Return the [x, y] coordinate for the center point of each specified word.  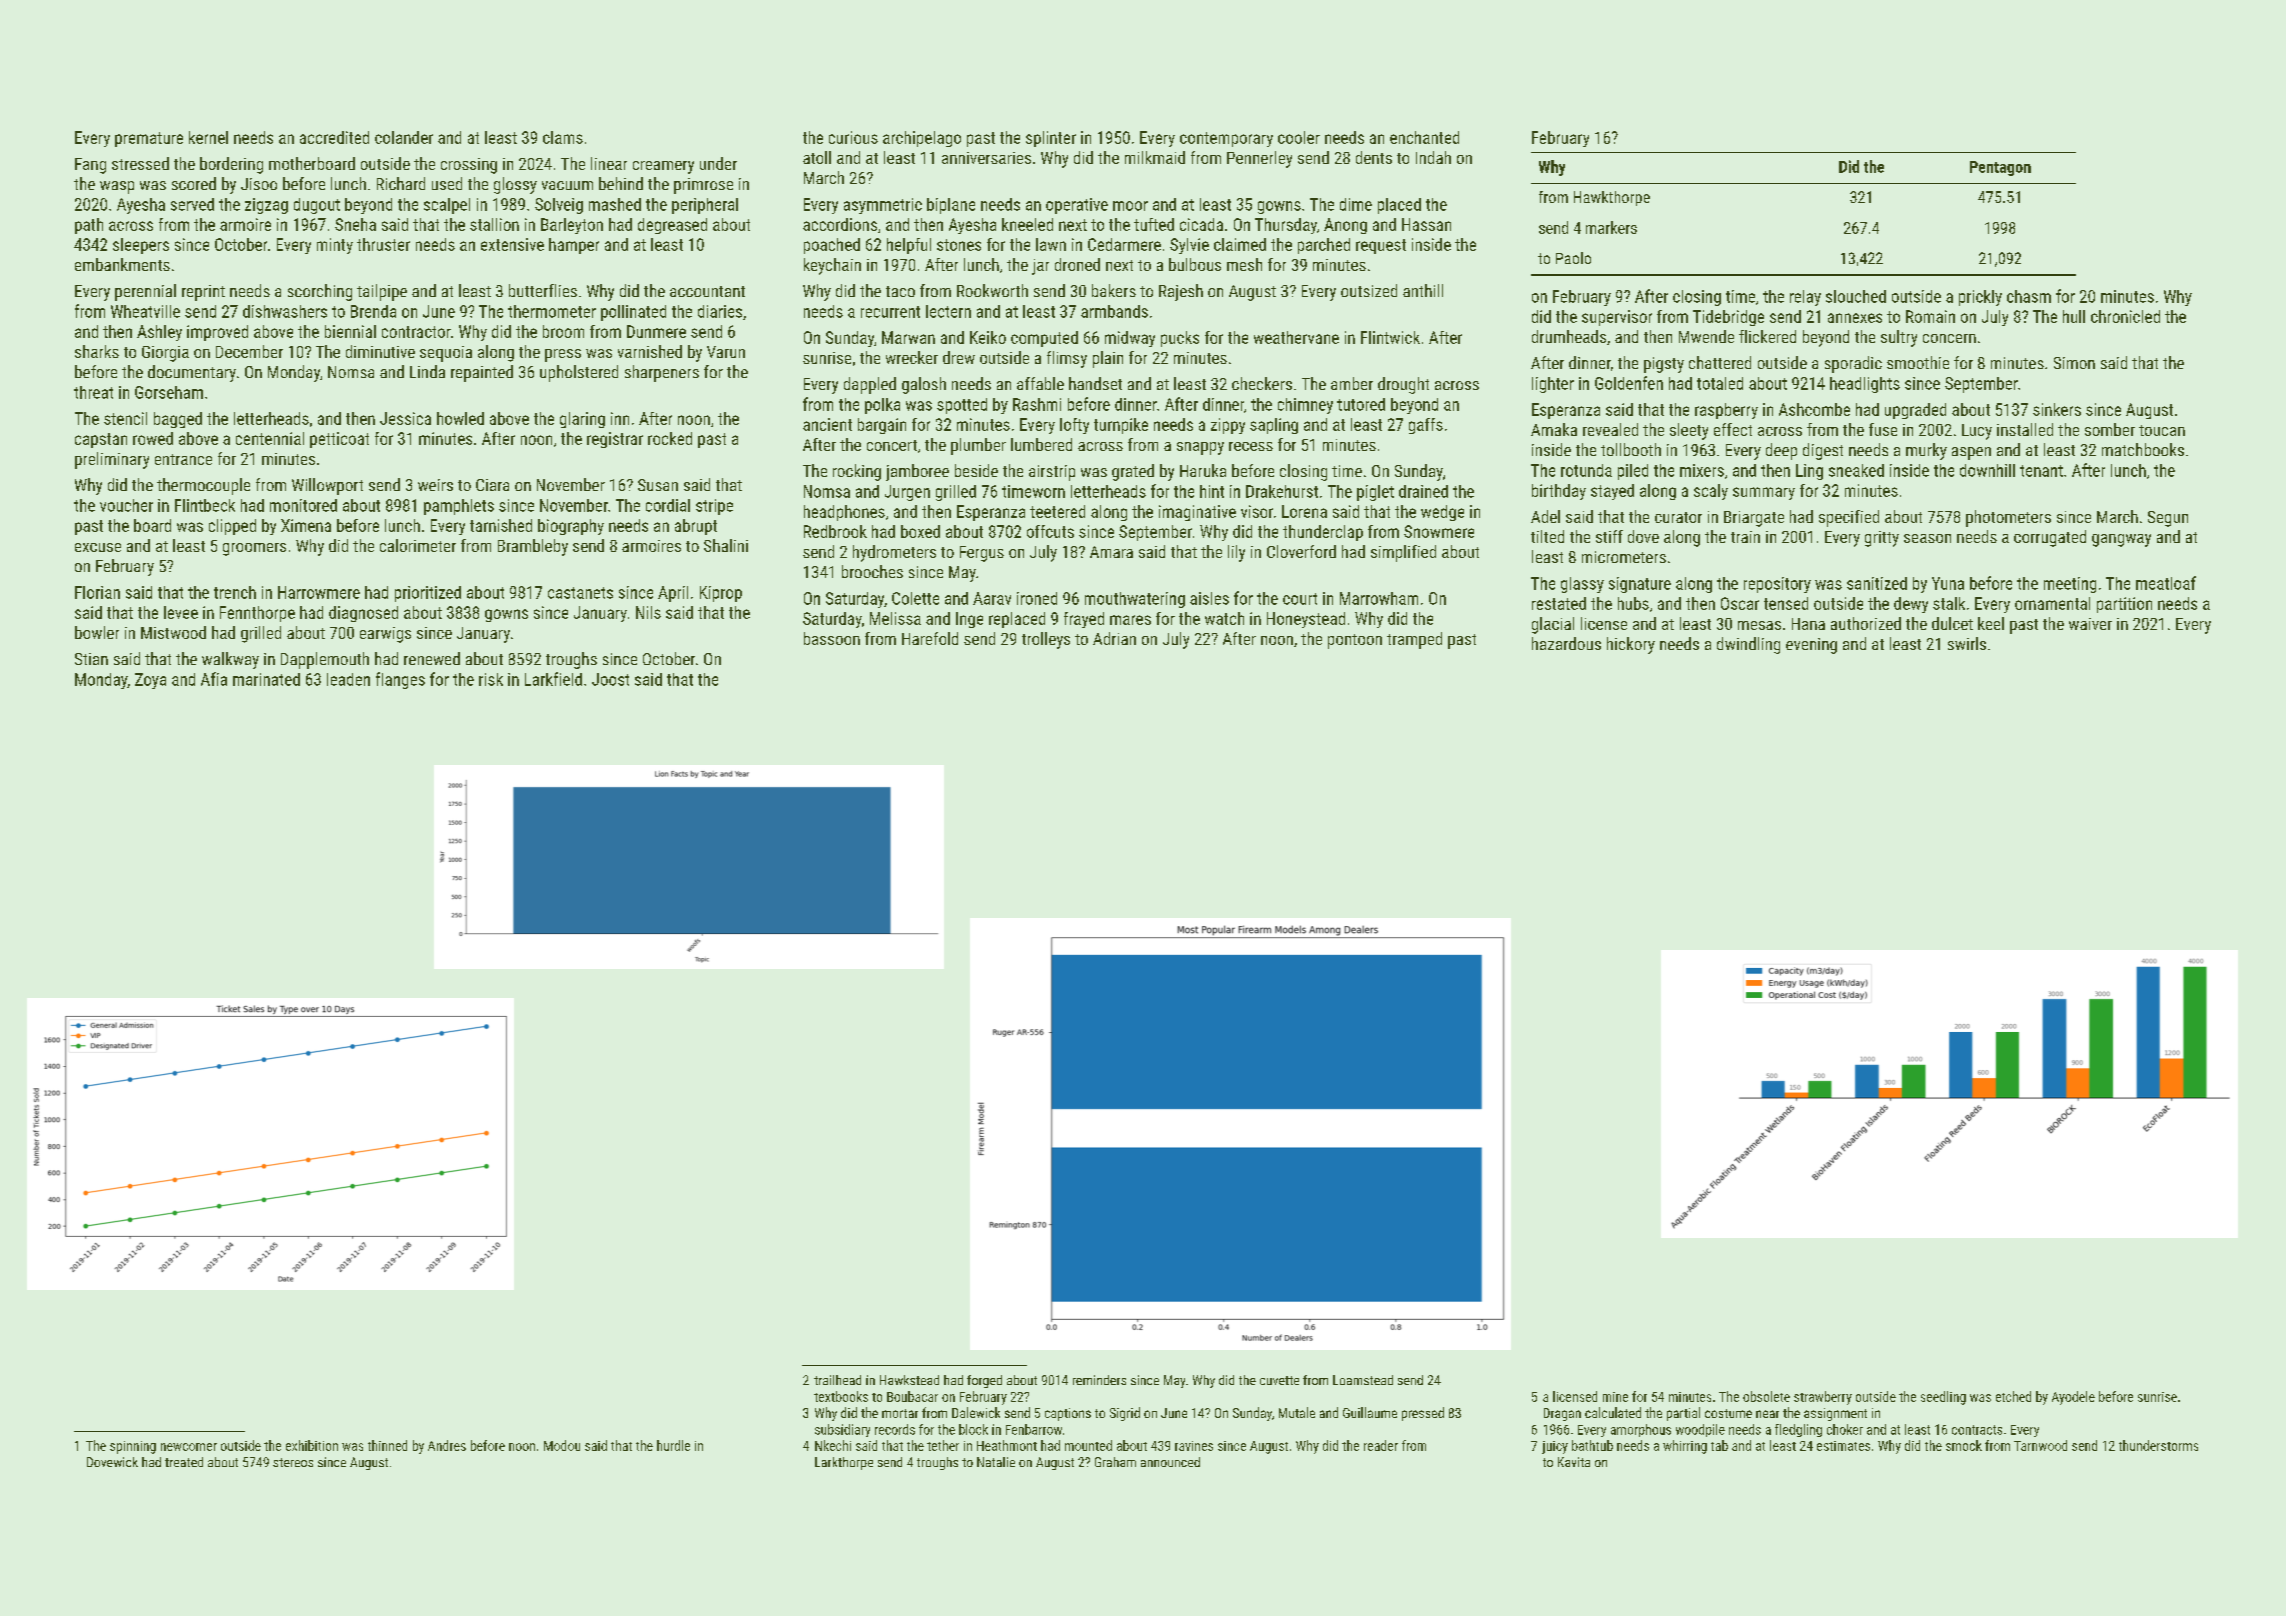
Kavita [1574, 1462]
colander [404, 137]
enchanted [1424, 137]
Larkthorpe [844, 1463]
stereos [293, 1462]
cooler [1299, 137]
